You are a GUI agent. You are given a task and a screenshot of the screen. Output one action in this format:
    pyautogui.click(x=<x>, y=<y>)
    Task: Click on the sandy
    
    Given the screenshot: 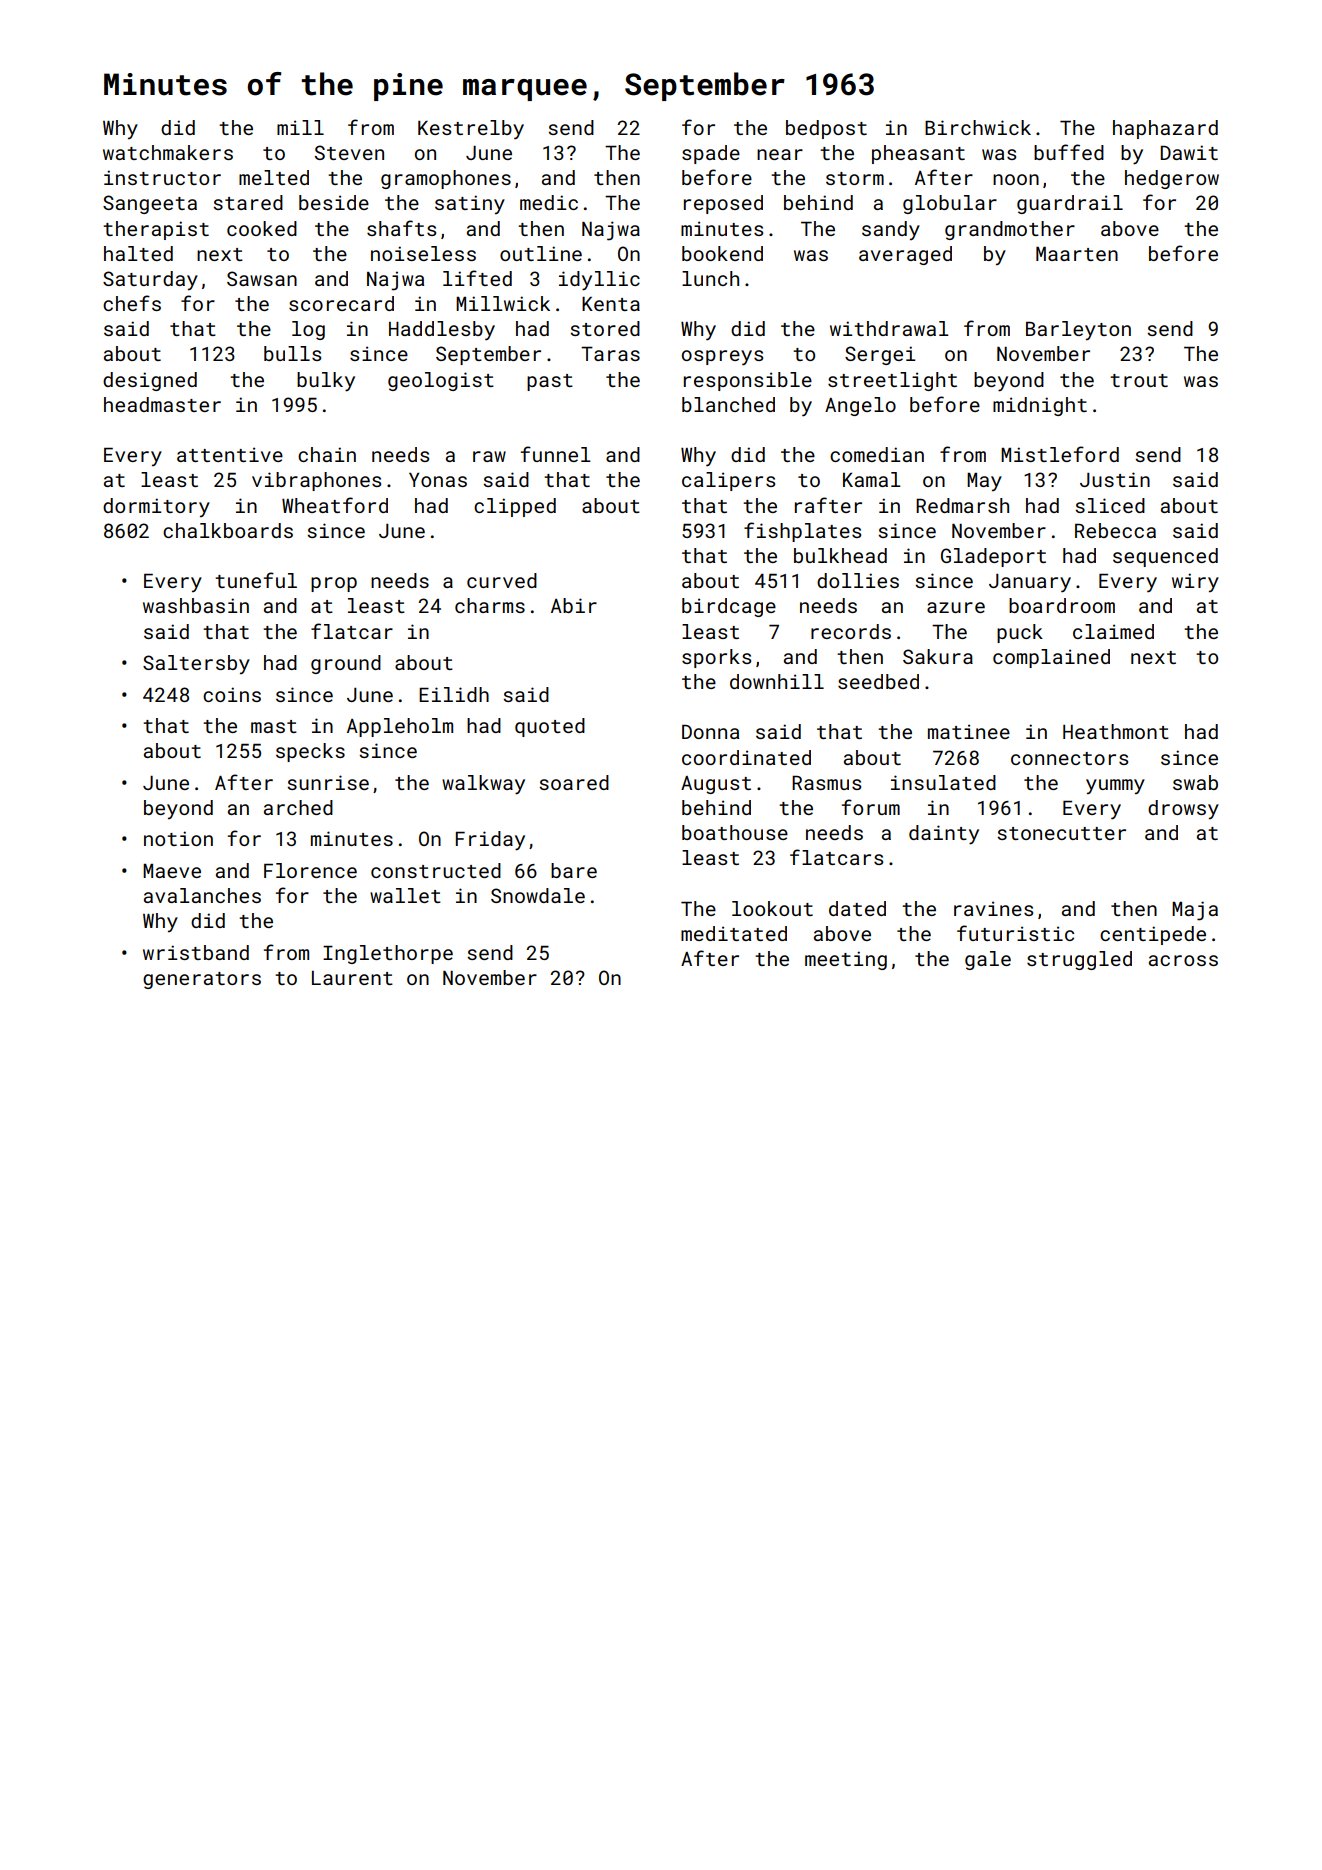 What is the action you would take?
    pyautogui.click(x=891, y=230)
